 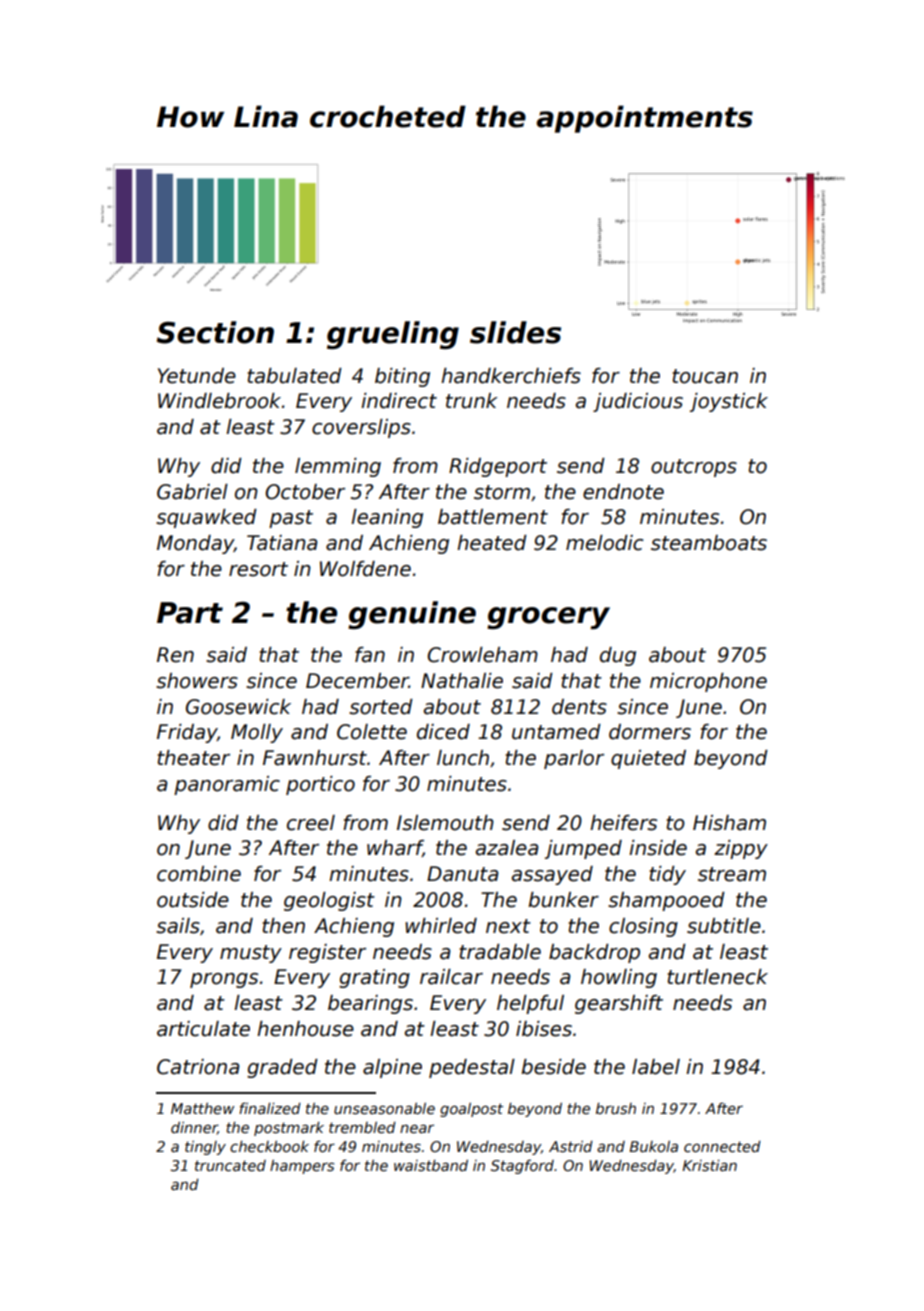 What do you see at coordinates (175, 655) in the screenshot?
I see `Ren` at bounding box center [175, 655].
